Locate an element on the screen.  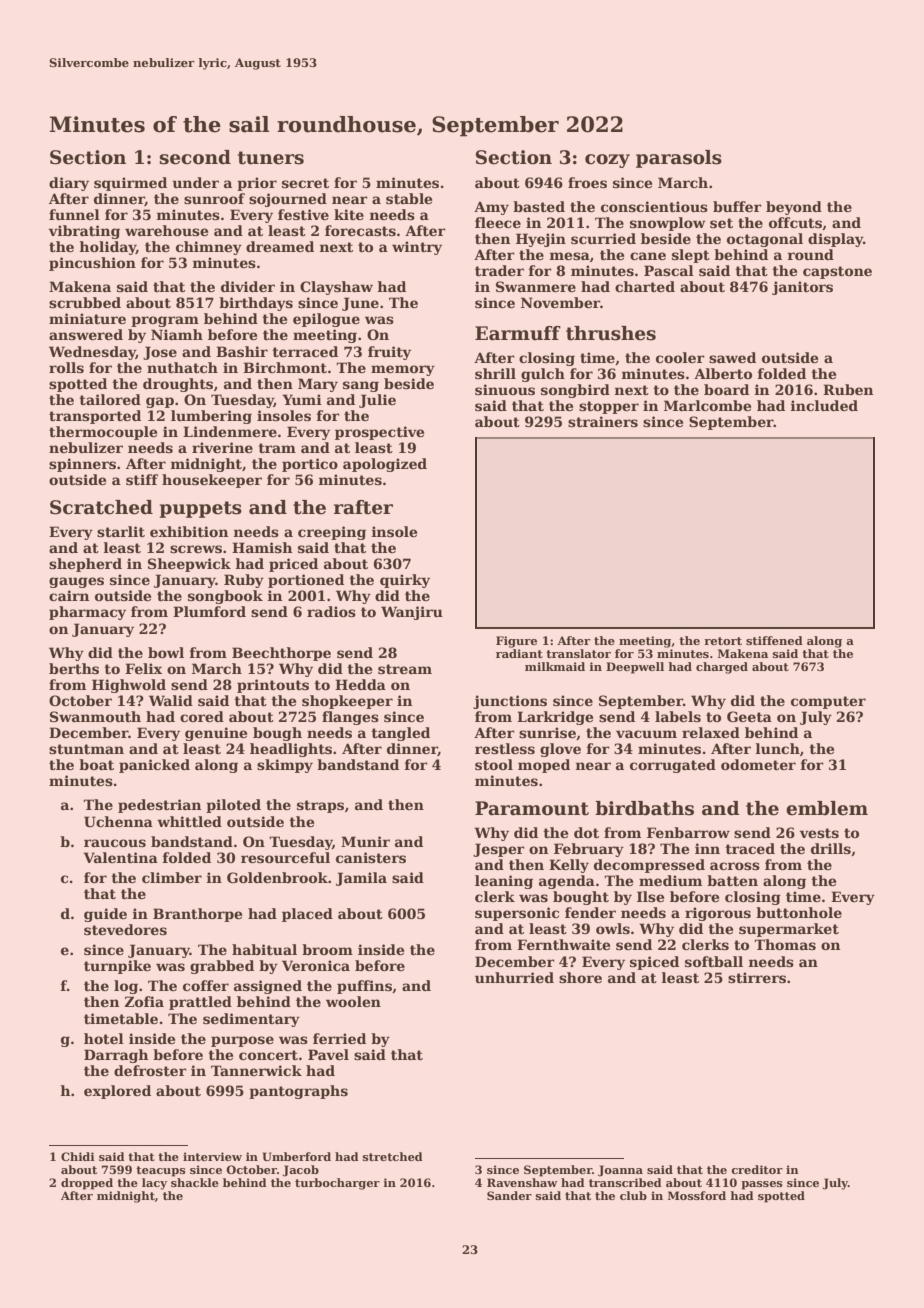
tuners is located at coordinates (271, 158).
